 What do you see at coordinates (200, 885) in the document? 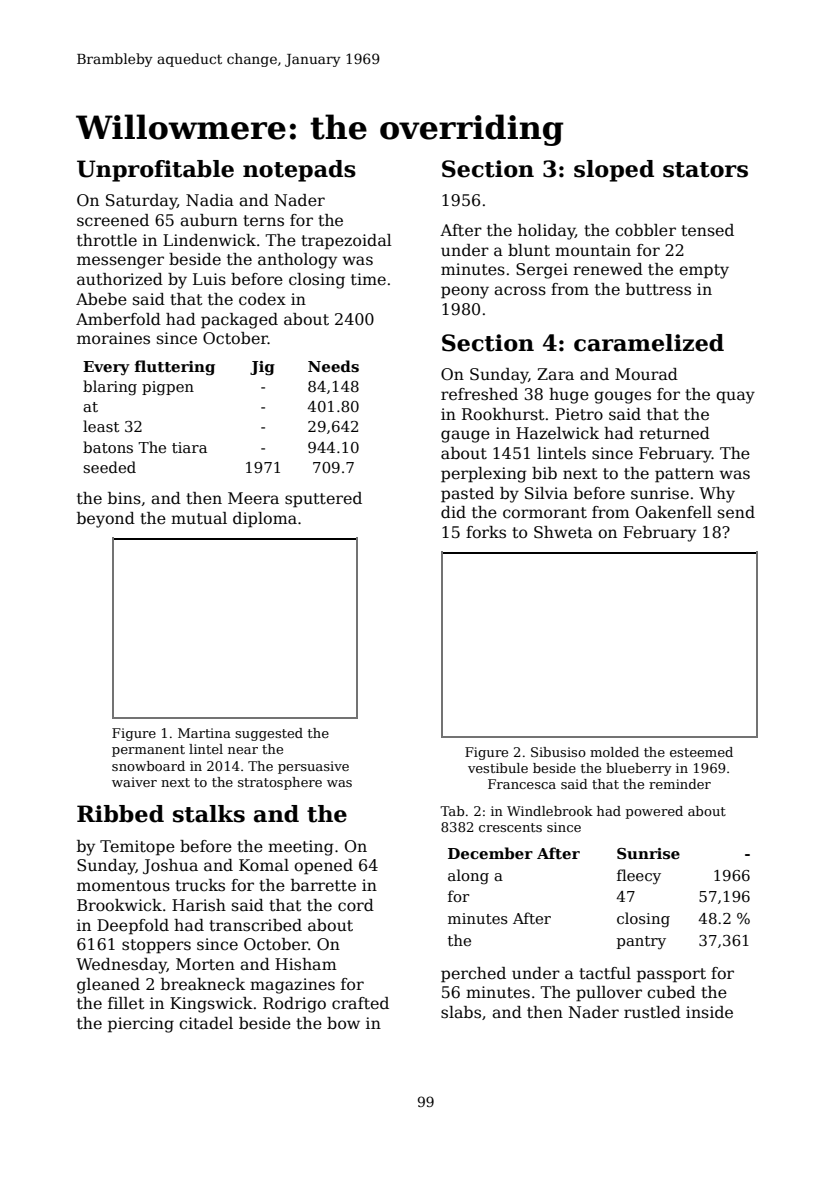
I see `trucks` at bounding box center [200, 885].
